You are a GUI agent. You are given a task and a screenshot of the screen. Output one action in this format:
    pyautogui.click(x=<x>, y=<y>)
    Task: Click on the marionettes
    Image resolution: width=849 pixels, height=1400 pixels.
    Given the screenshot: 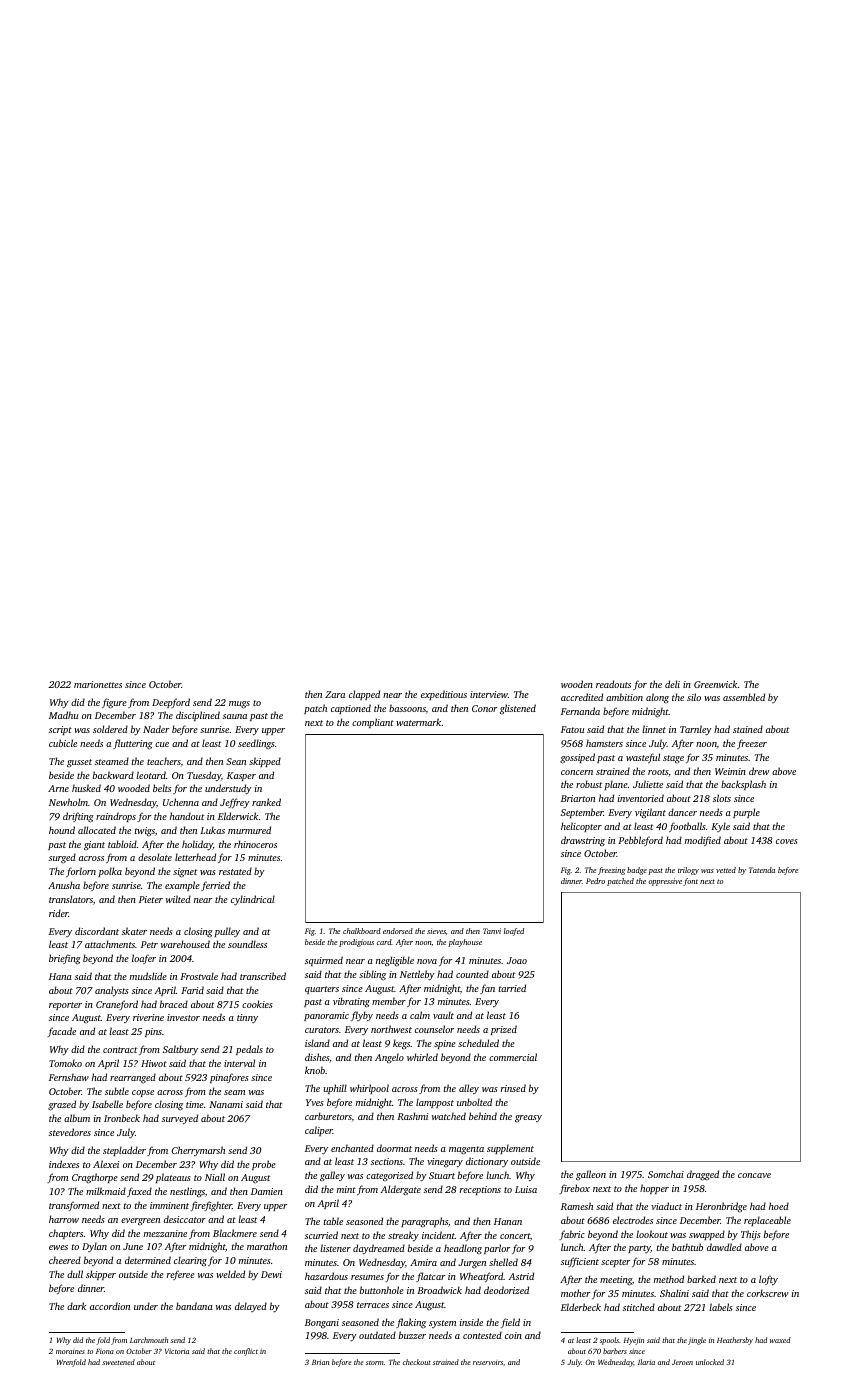 What is the action you would take?
    pyautogui.click(x=98, y=684)
